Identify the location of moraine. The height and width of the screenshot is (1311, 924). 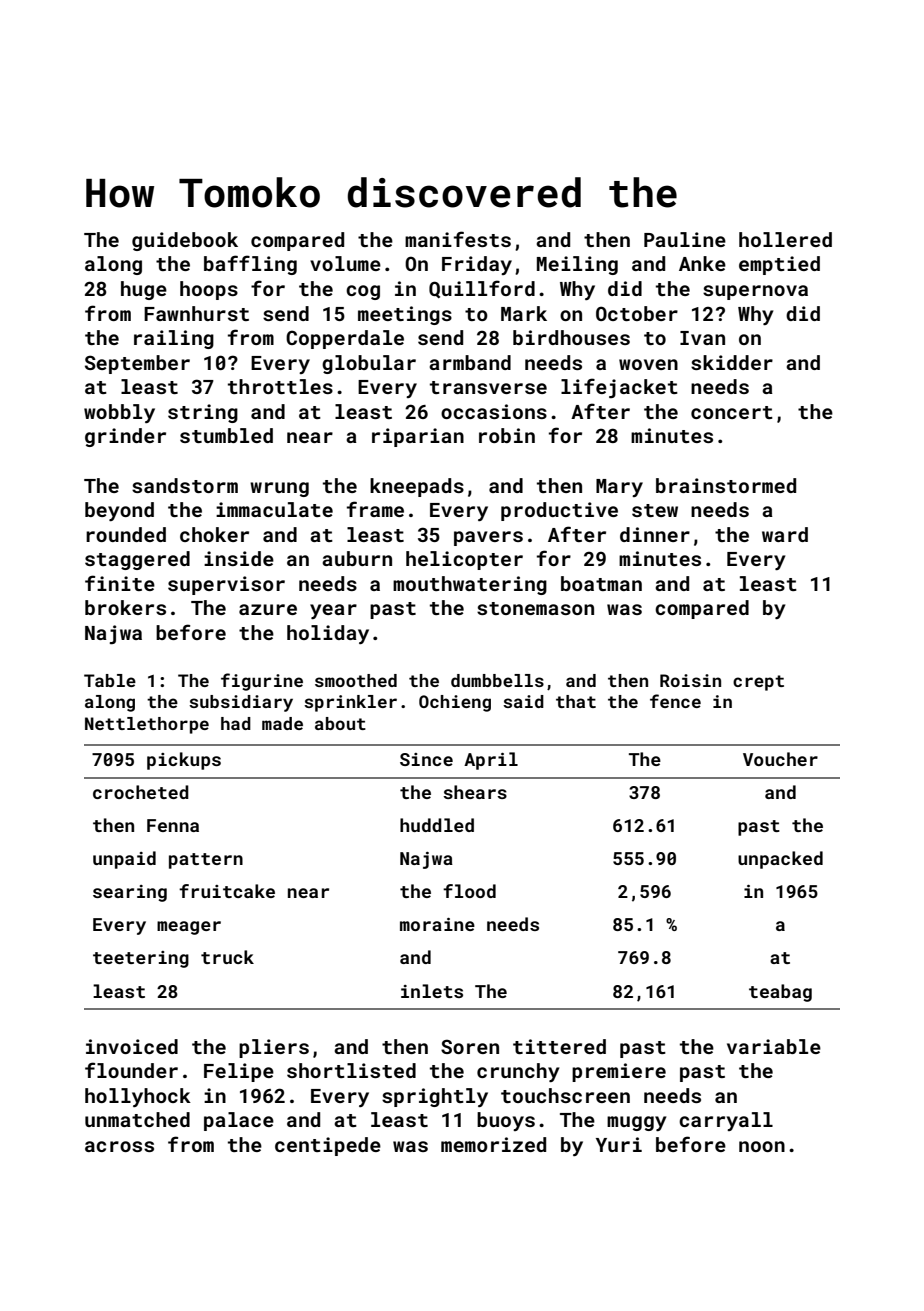
(437, 924).
